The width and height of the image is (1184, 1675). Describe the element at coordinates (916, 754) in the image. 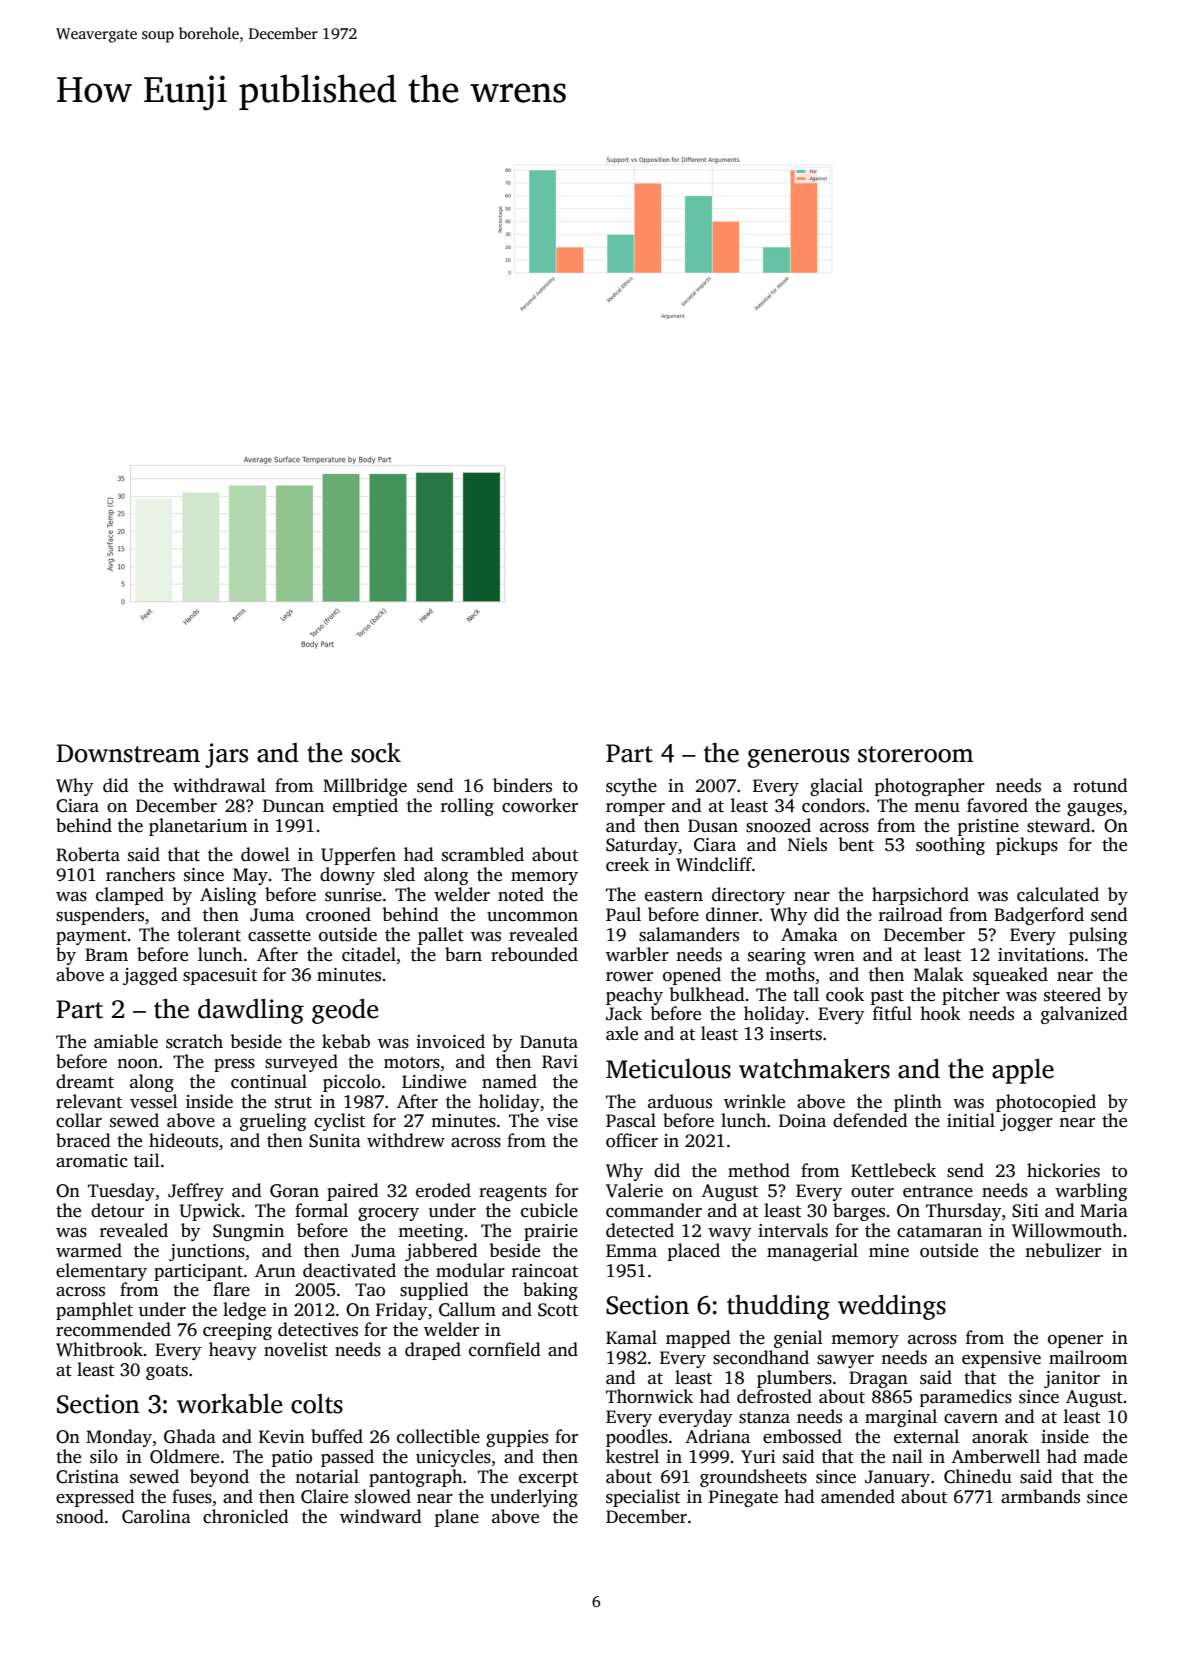

I see `storeroom` at that location.
